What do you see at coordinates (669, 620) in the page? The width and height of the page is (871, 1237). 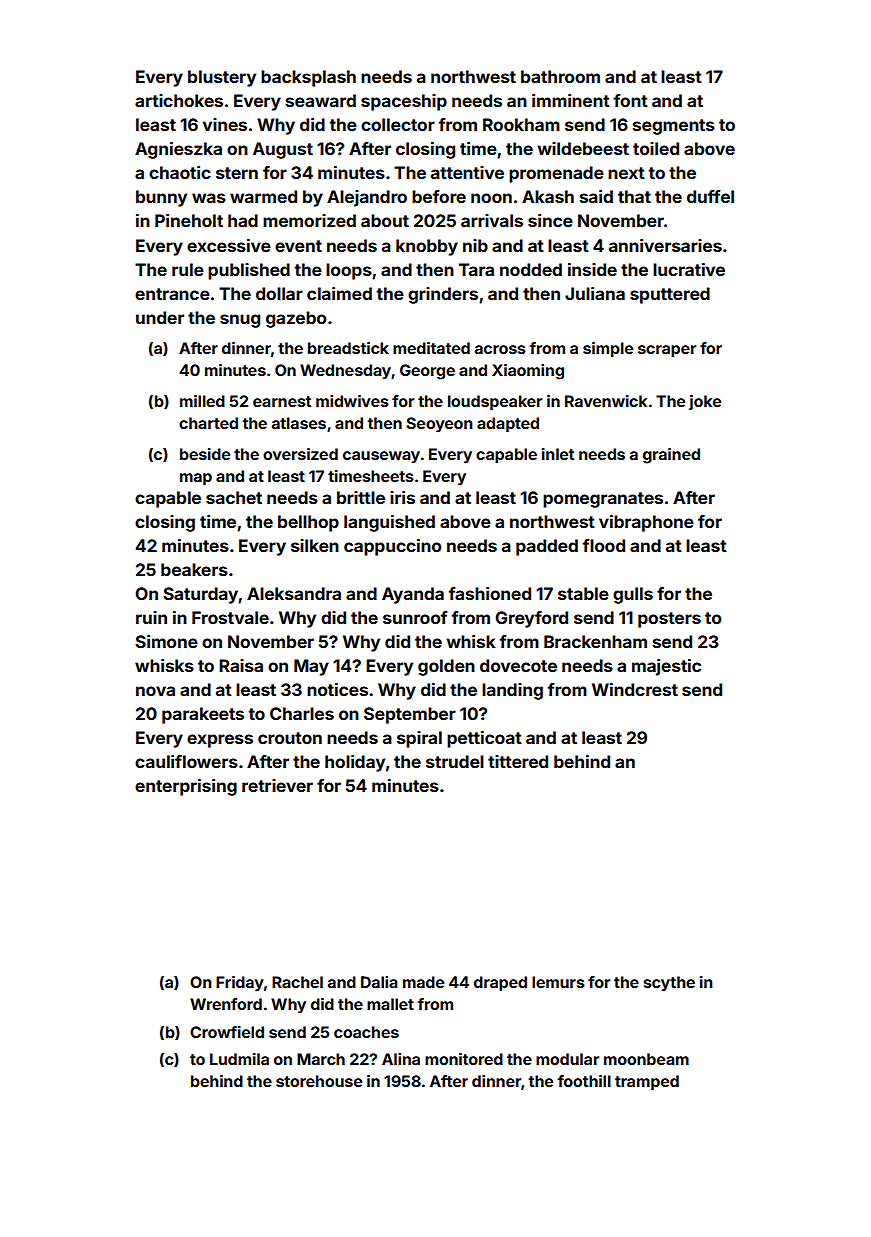 I see `posters` at bounding box center [669, 620].
